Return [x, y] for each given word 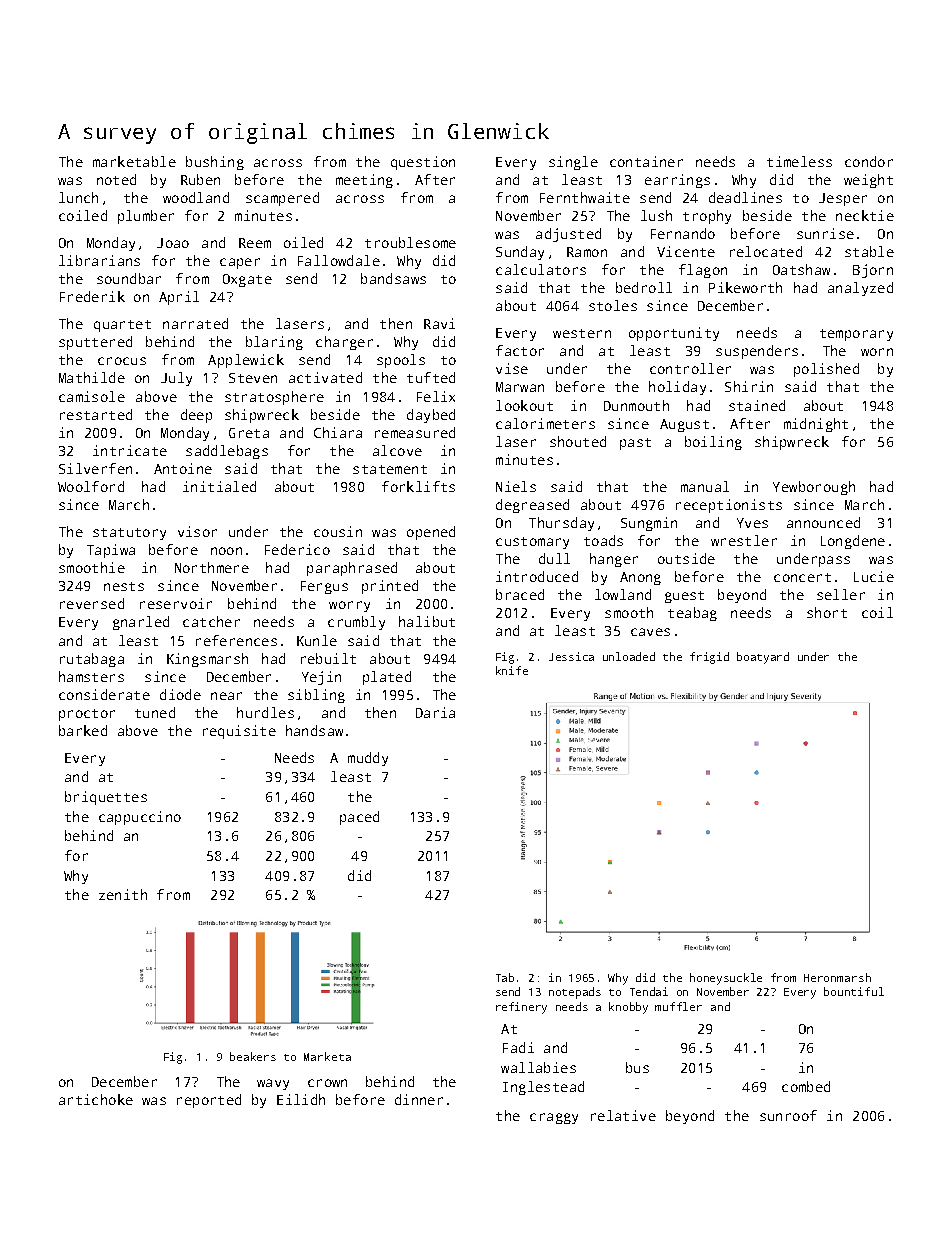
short [827, 612]
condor [869, 161]
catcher [211, 621]
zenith [123, 894]
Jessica [571, 656]
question [423, 163]
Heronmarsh [837, 977]
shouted [578, 441]
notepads [575, 993]
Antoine [183, 468]
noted [116, 179]
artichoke [96, 1099]
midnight [816, 425]
